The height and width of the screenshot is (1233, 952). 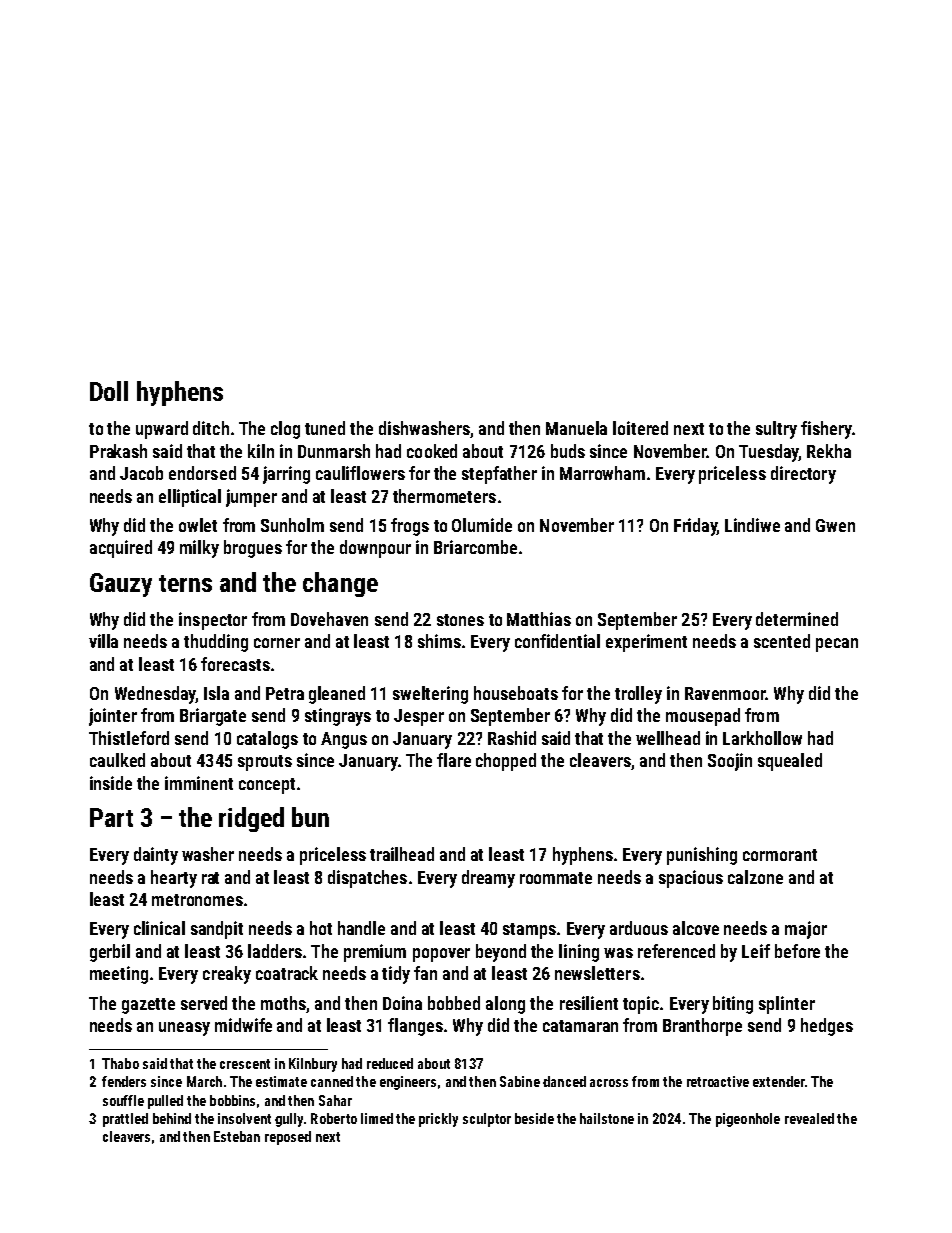 I want to click on Sunholm, so click(x=292, y=525).
